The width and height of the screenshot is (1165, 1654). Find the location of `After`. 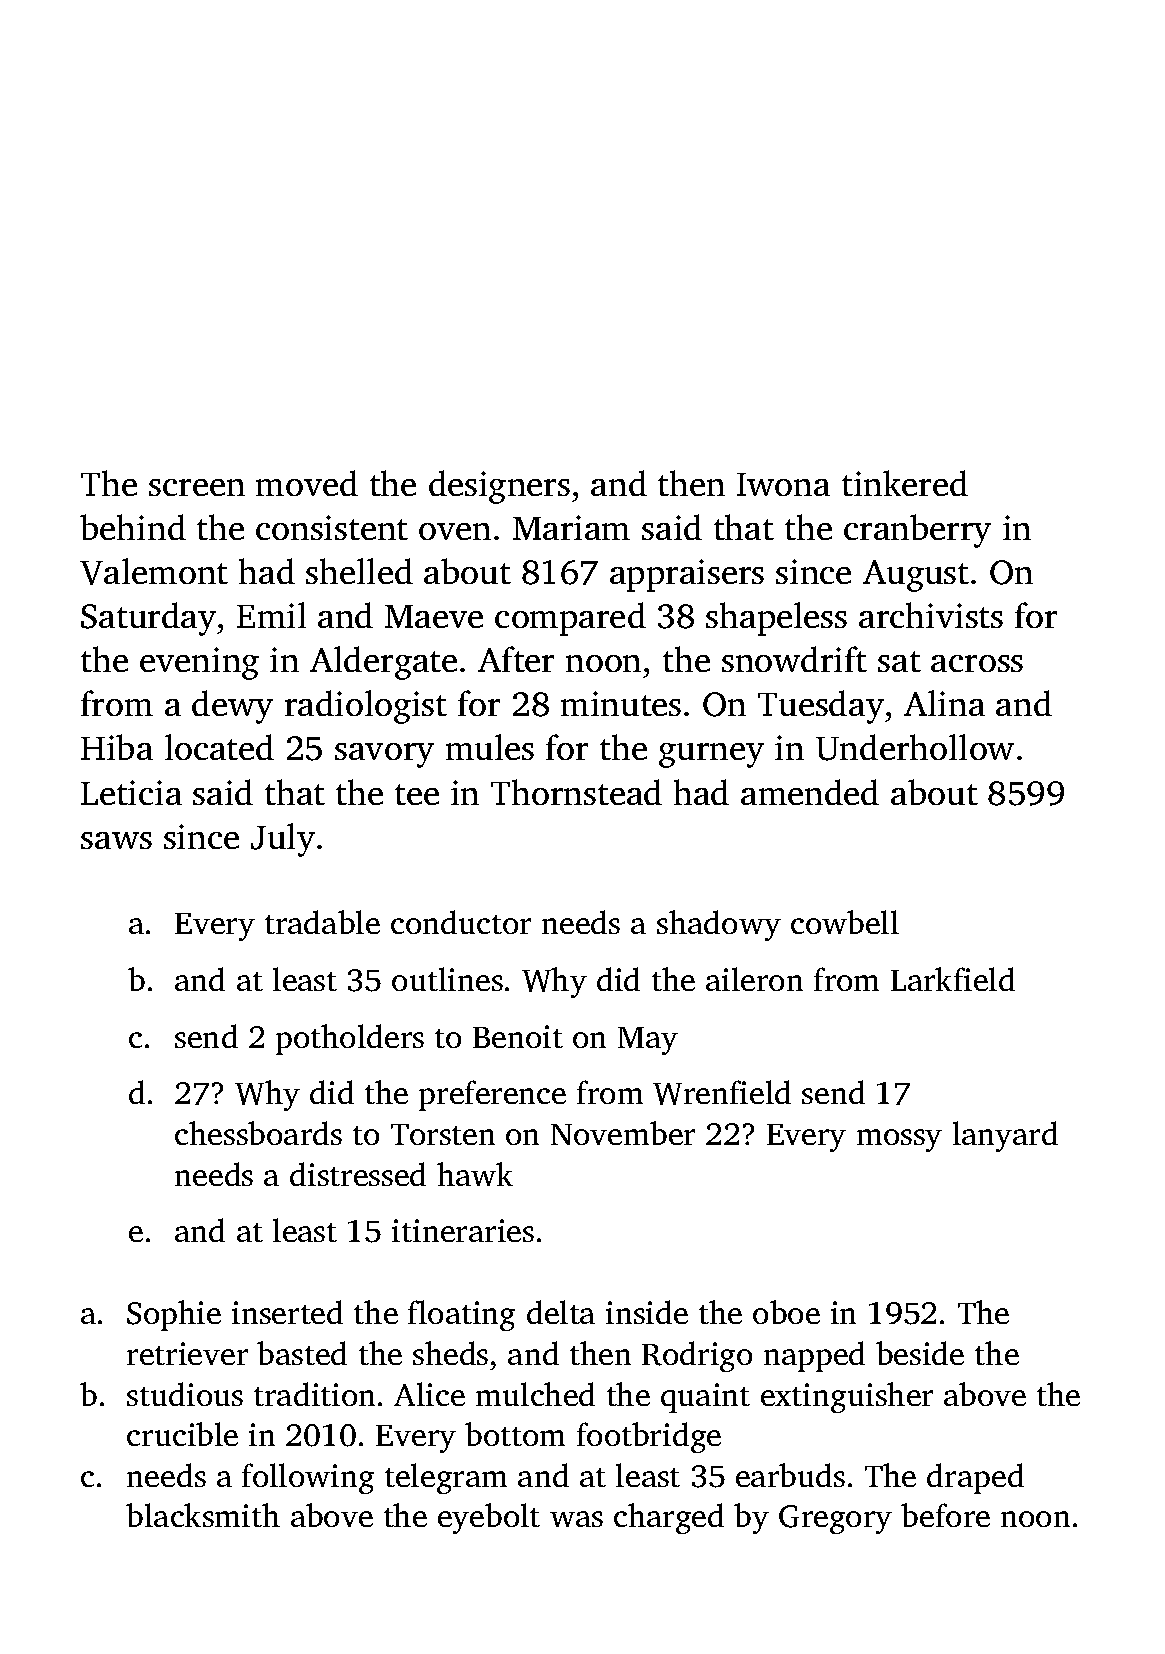

After is located at coordinates (516, 659).
